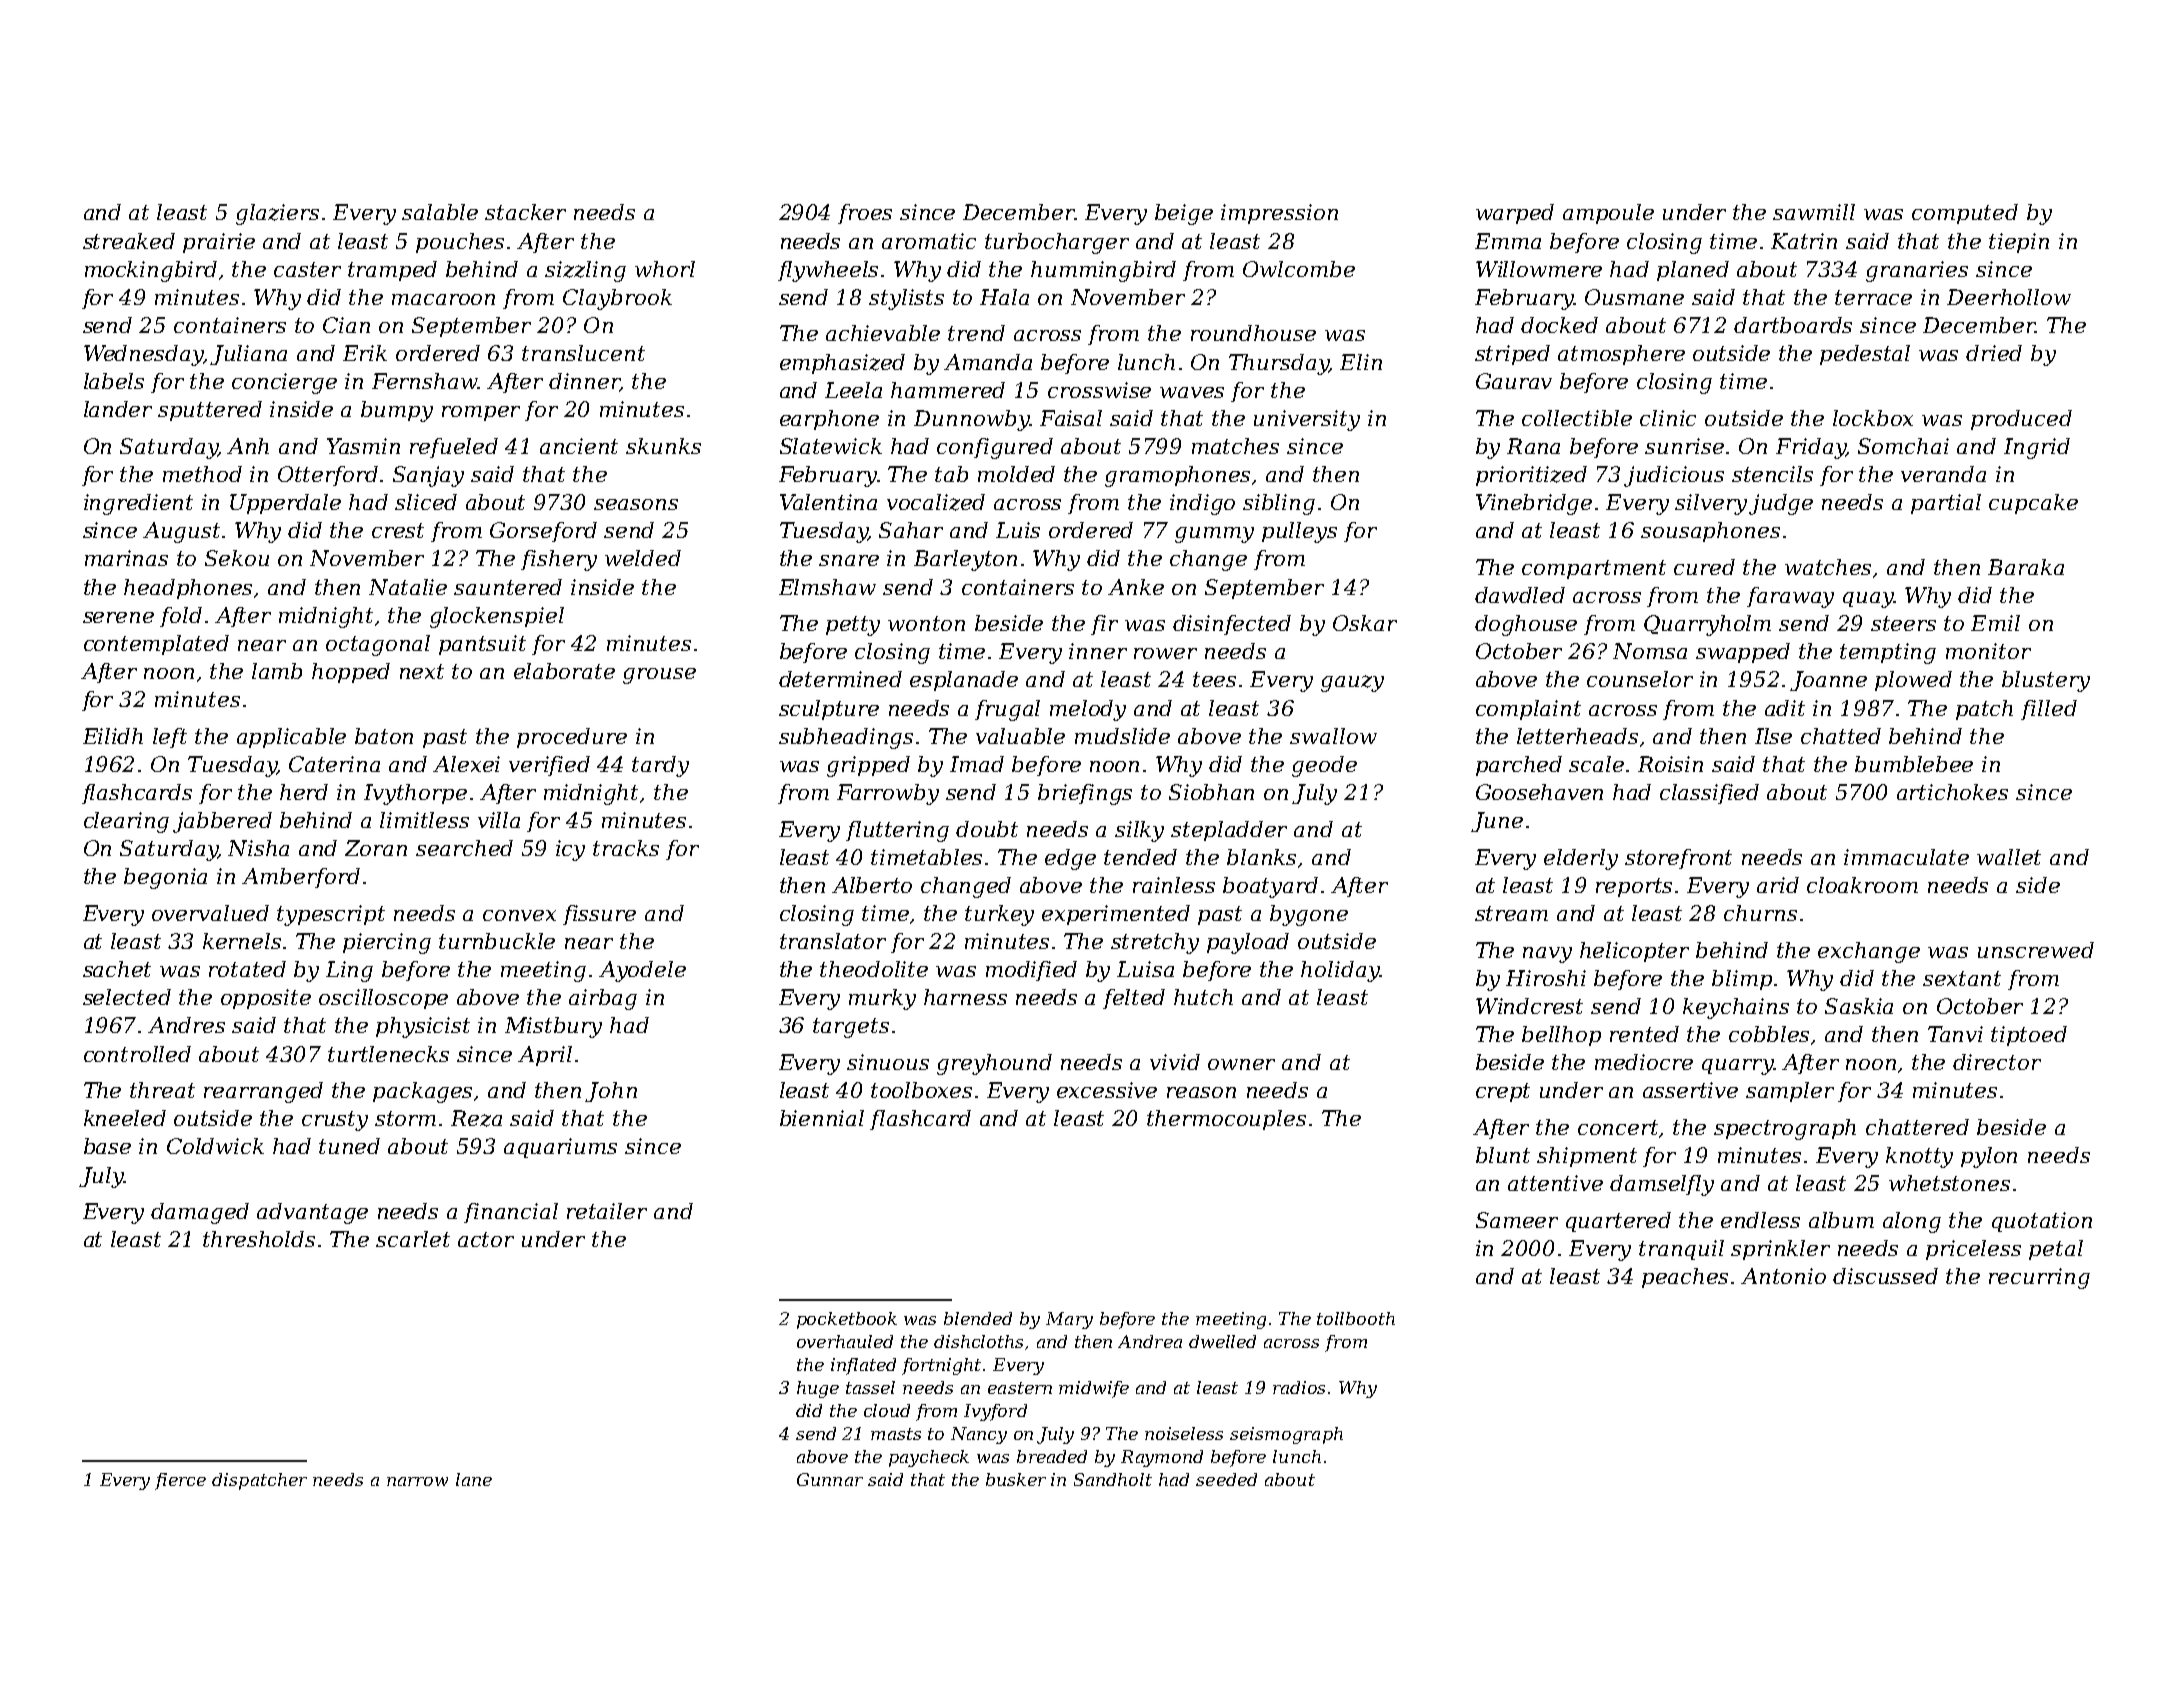 The image size is (2178, 1683). I want to click on Eilidh, so click(113, 736).
